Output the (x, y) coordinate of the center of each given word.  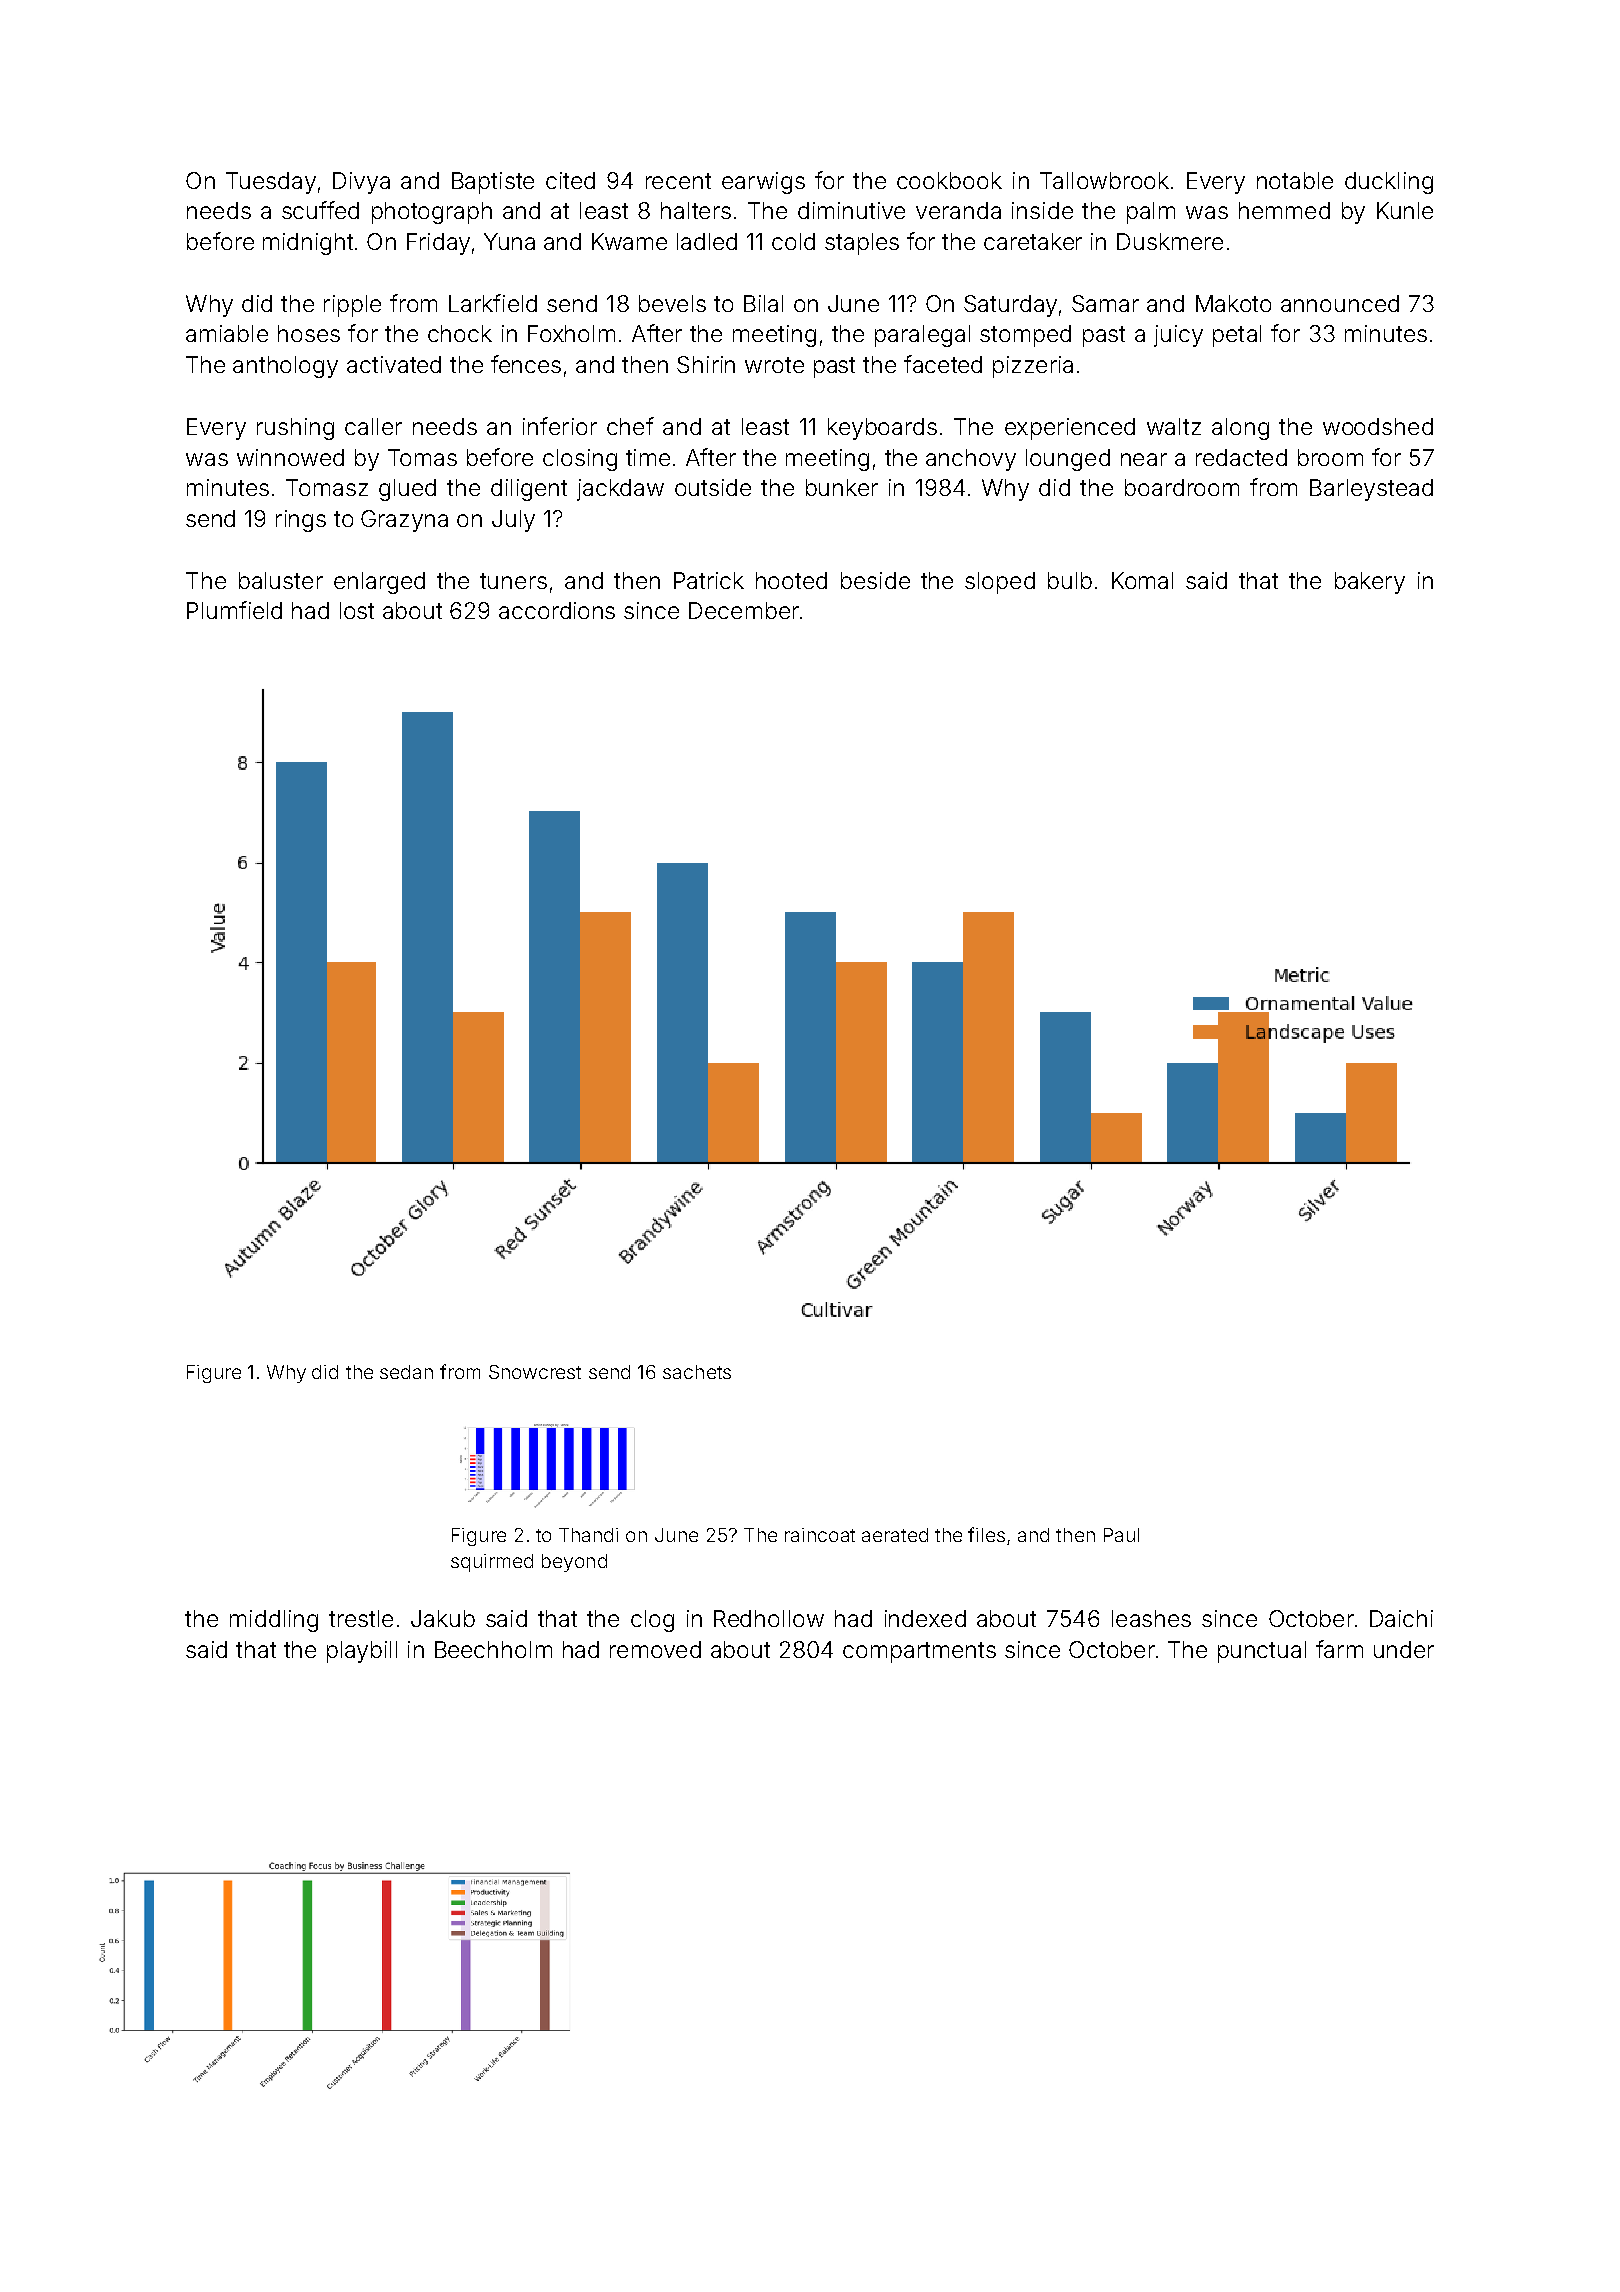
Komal (1142, 580)
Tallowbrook (1104, 180)
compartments (919, 1652)
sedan (406, 1372)
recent (678, 181)
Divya (361, 183)
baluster (281, 580)
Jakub (443, 1618)
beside (875, 580)
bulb (1070, 580)
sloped (1000, 583)
